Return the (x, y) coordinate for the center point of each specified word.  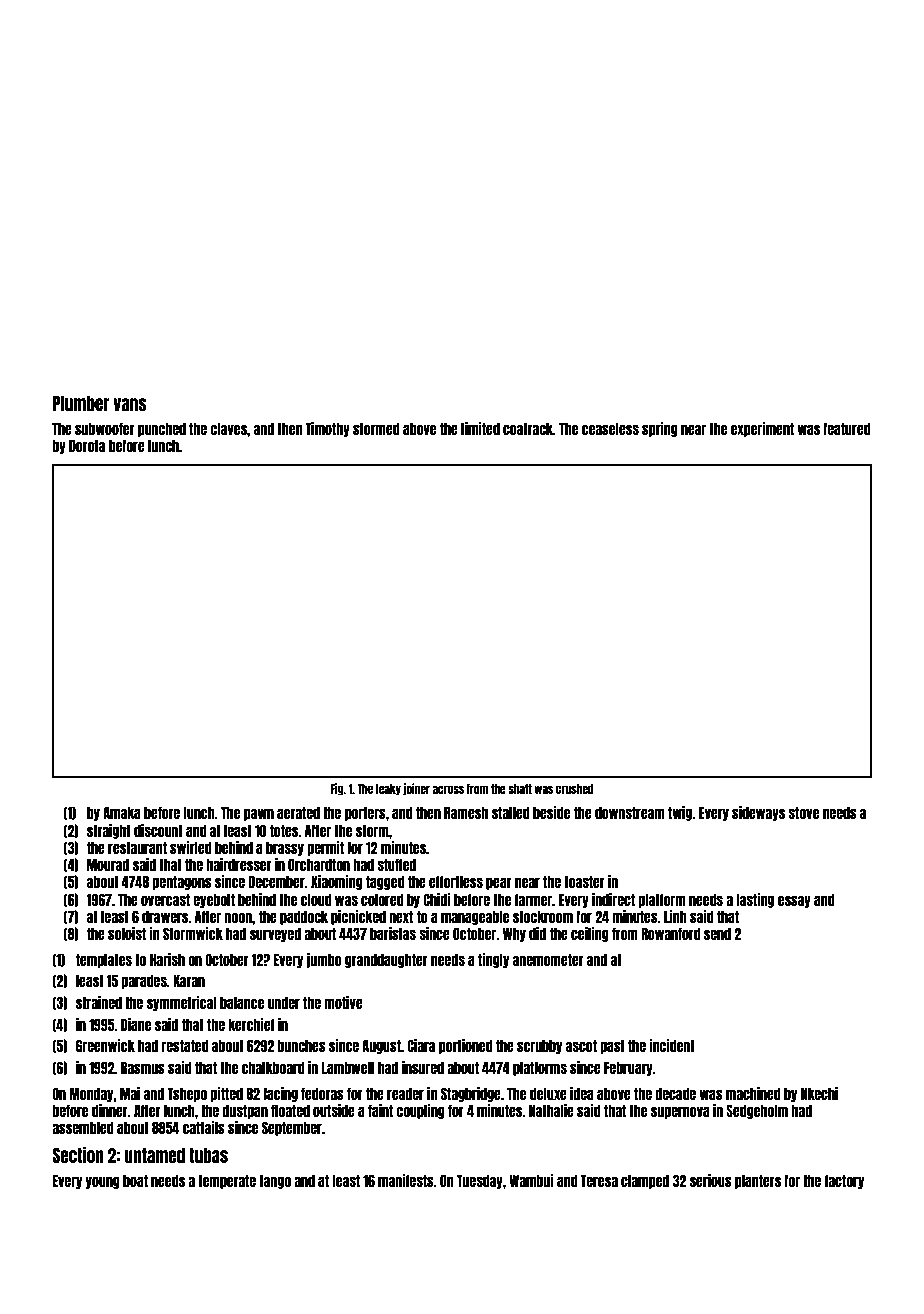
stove (803, 813)
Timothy (327, 429)
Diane (136, 1024)
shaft (520, 789)
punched (162, 430)
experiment (762, 429)
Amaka (122, 813)
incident (672, 1045)
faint (380, 1110)
